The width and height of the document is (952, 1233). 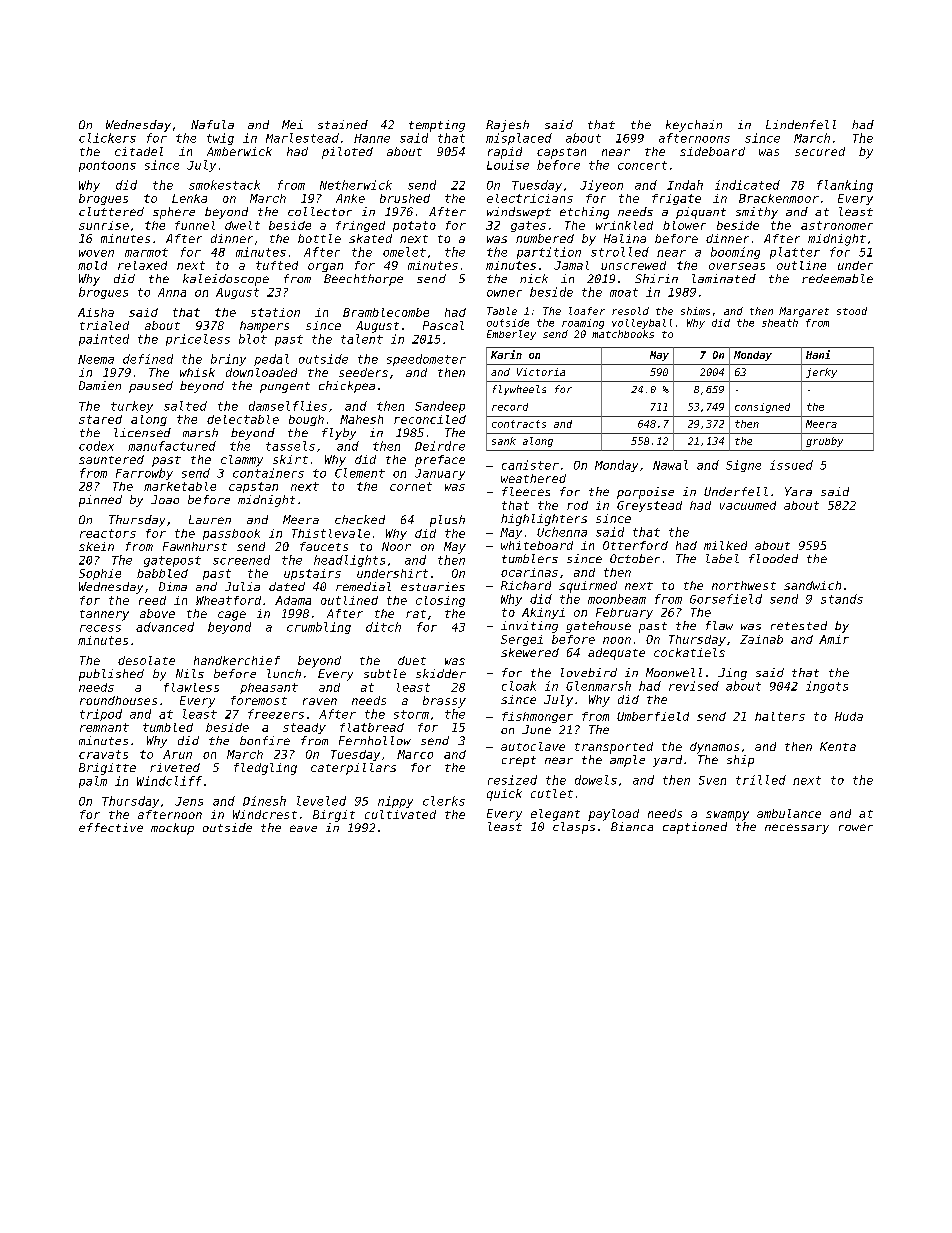 What do you see at coordinates (512, 780) in the document?
I see `resized` at bounding box center [512, 780].
